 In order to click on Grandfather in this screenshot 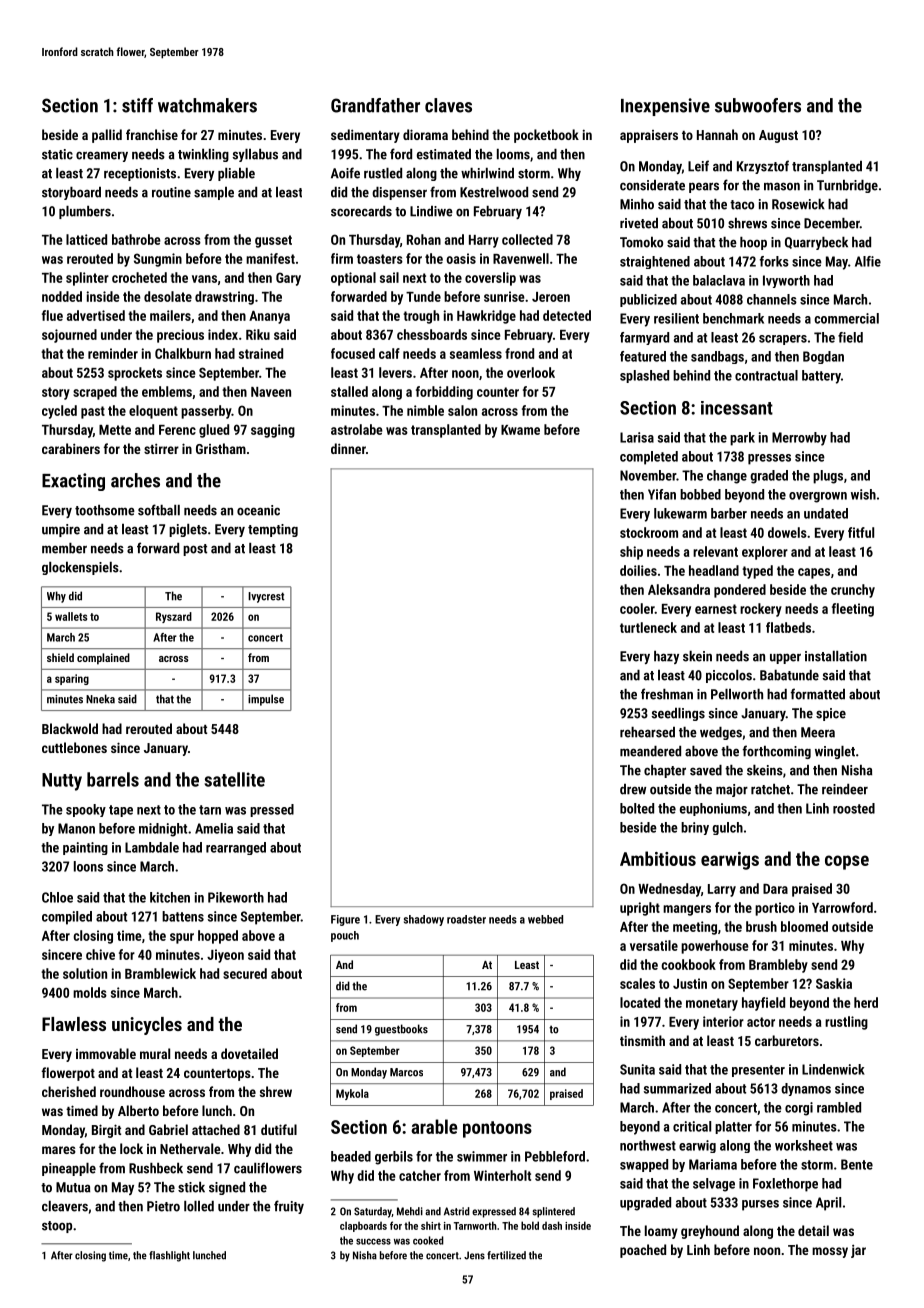, I will do `click(375, 105)`.
